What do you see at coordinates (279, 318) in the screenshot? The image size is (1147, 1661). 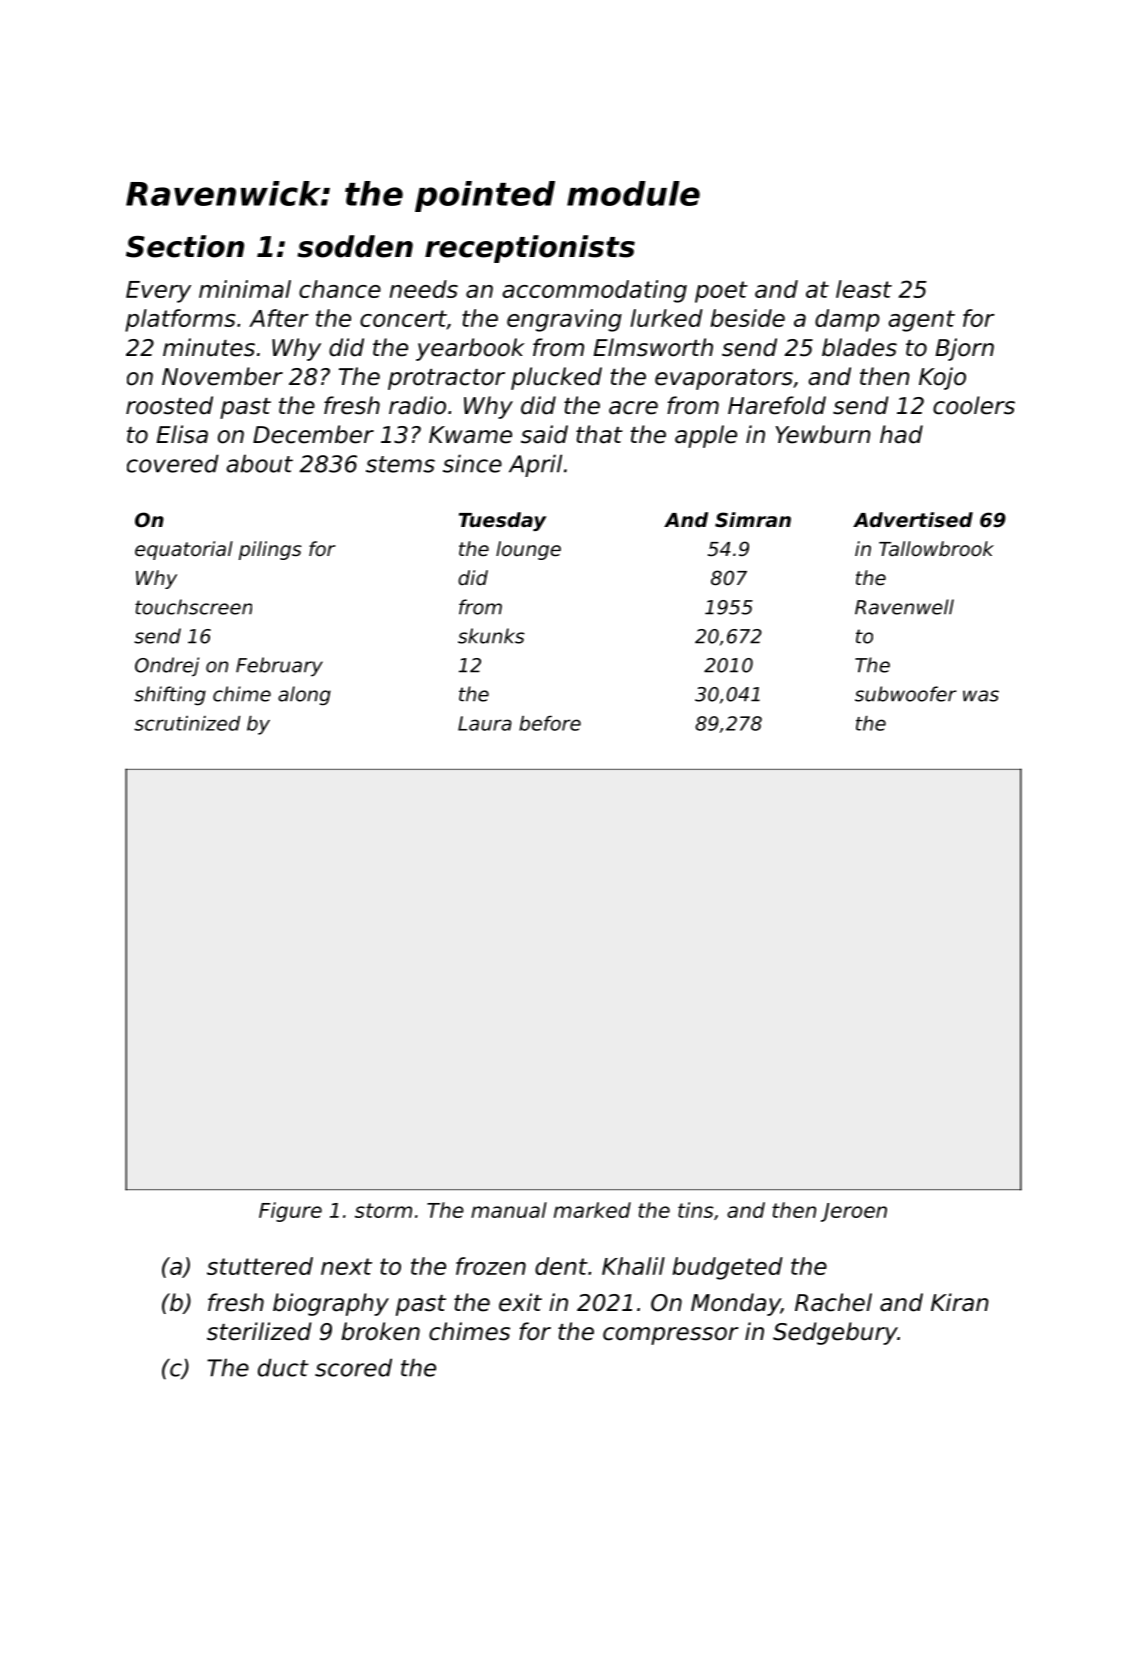 I see `After` at bounding box center [279, 318].
